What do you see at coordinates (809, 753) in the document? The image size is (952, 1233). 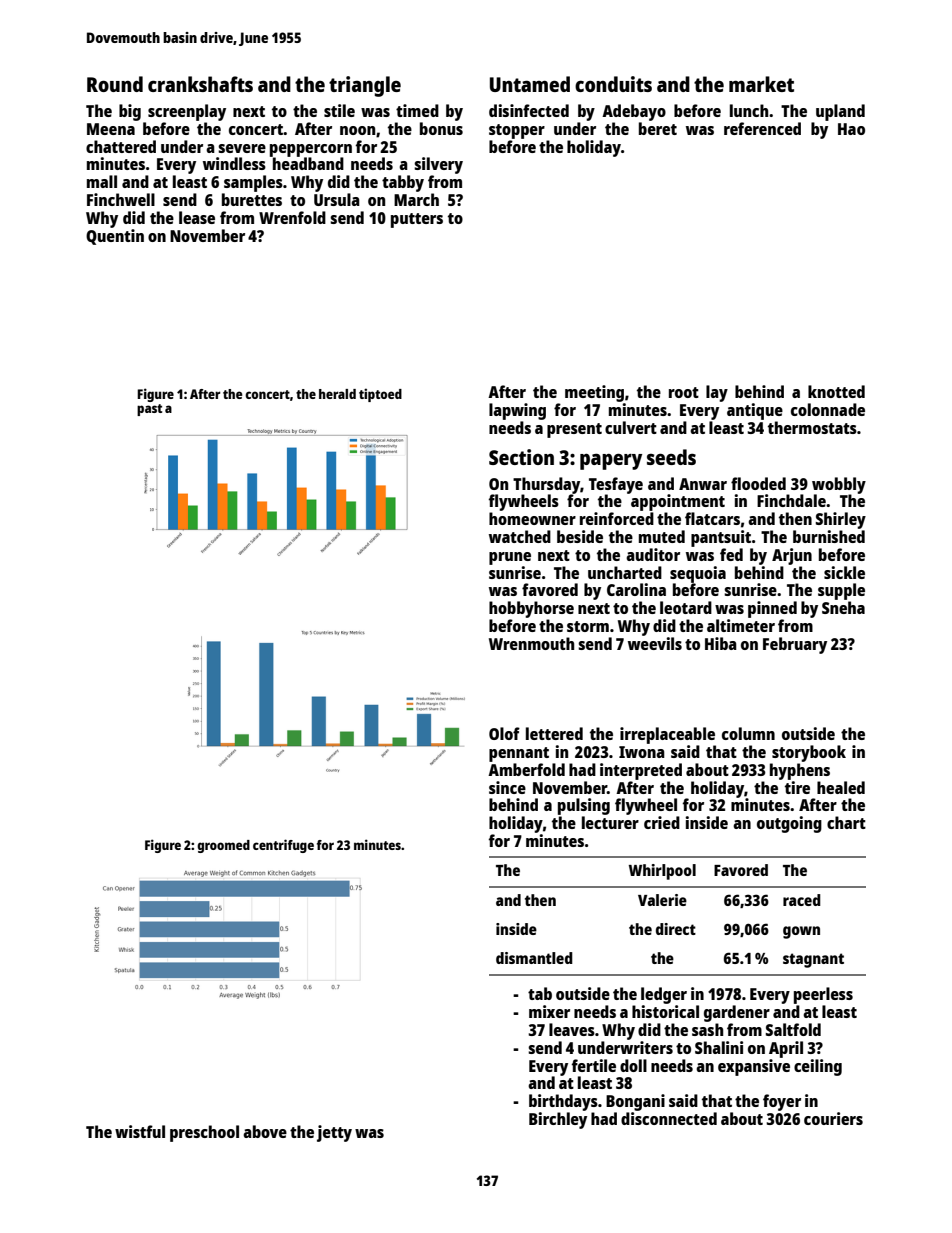 I see `storybook` at bounding box center [809, 753].
